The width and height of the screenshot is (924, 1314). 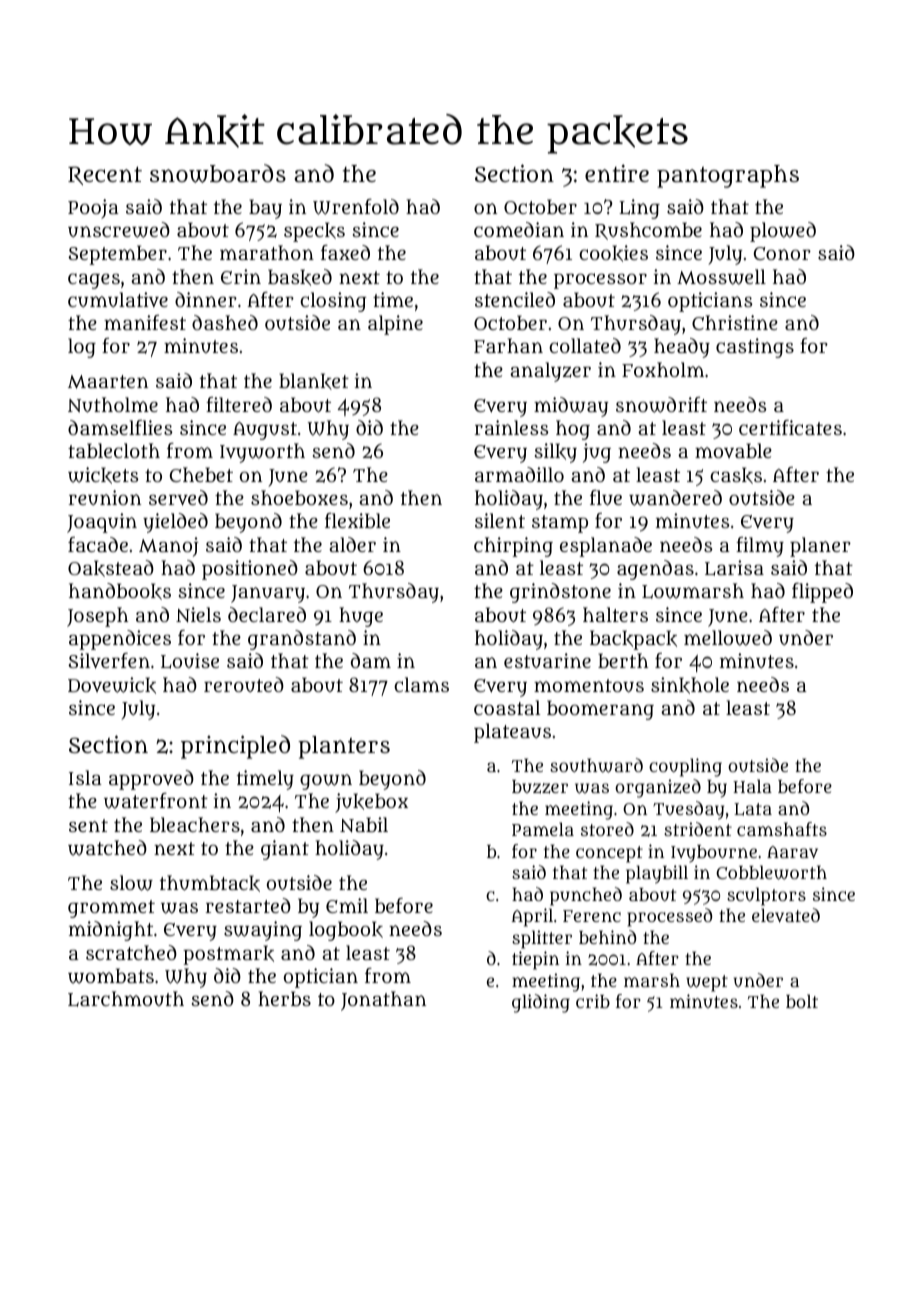 What do you see at coordinates (97, 617) in the screenshot?
I see `Joseph` at bounding box center [97, 617].
